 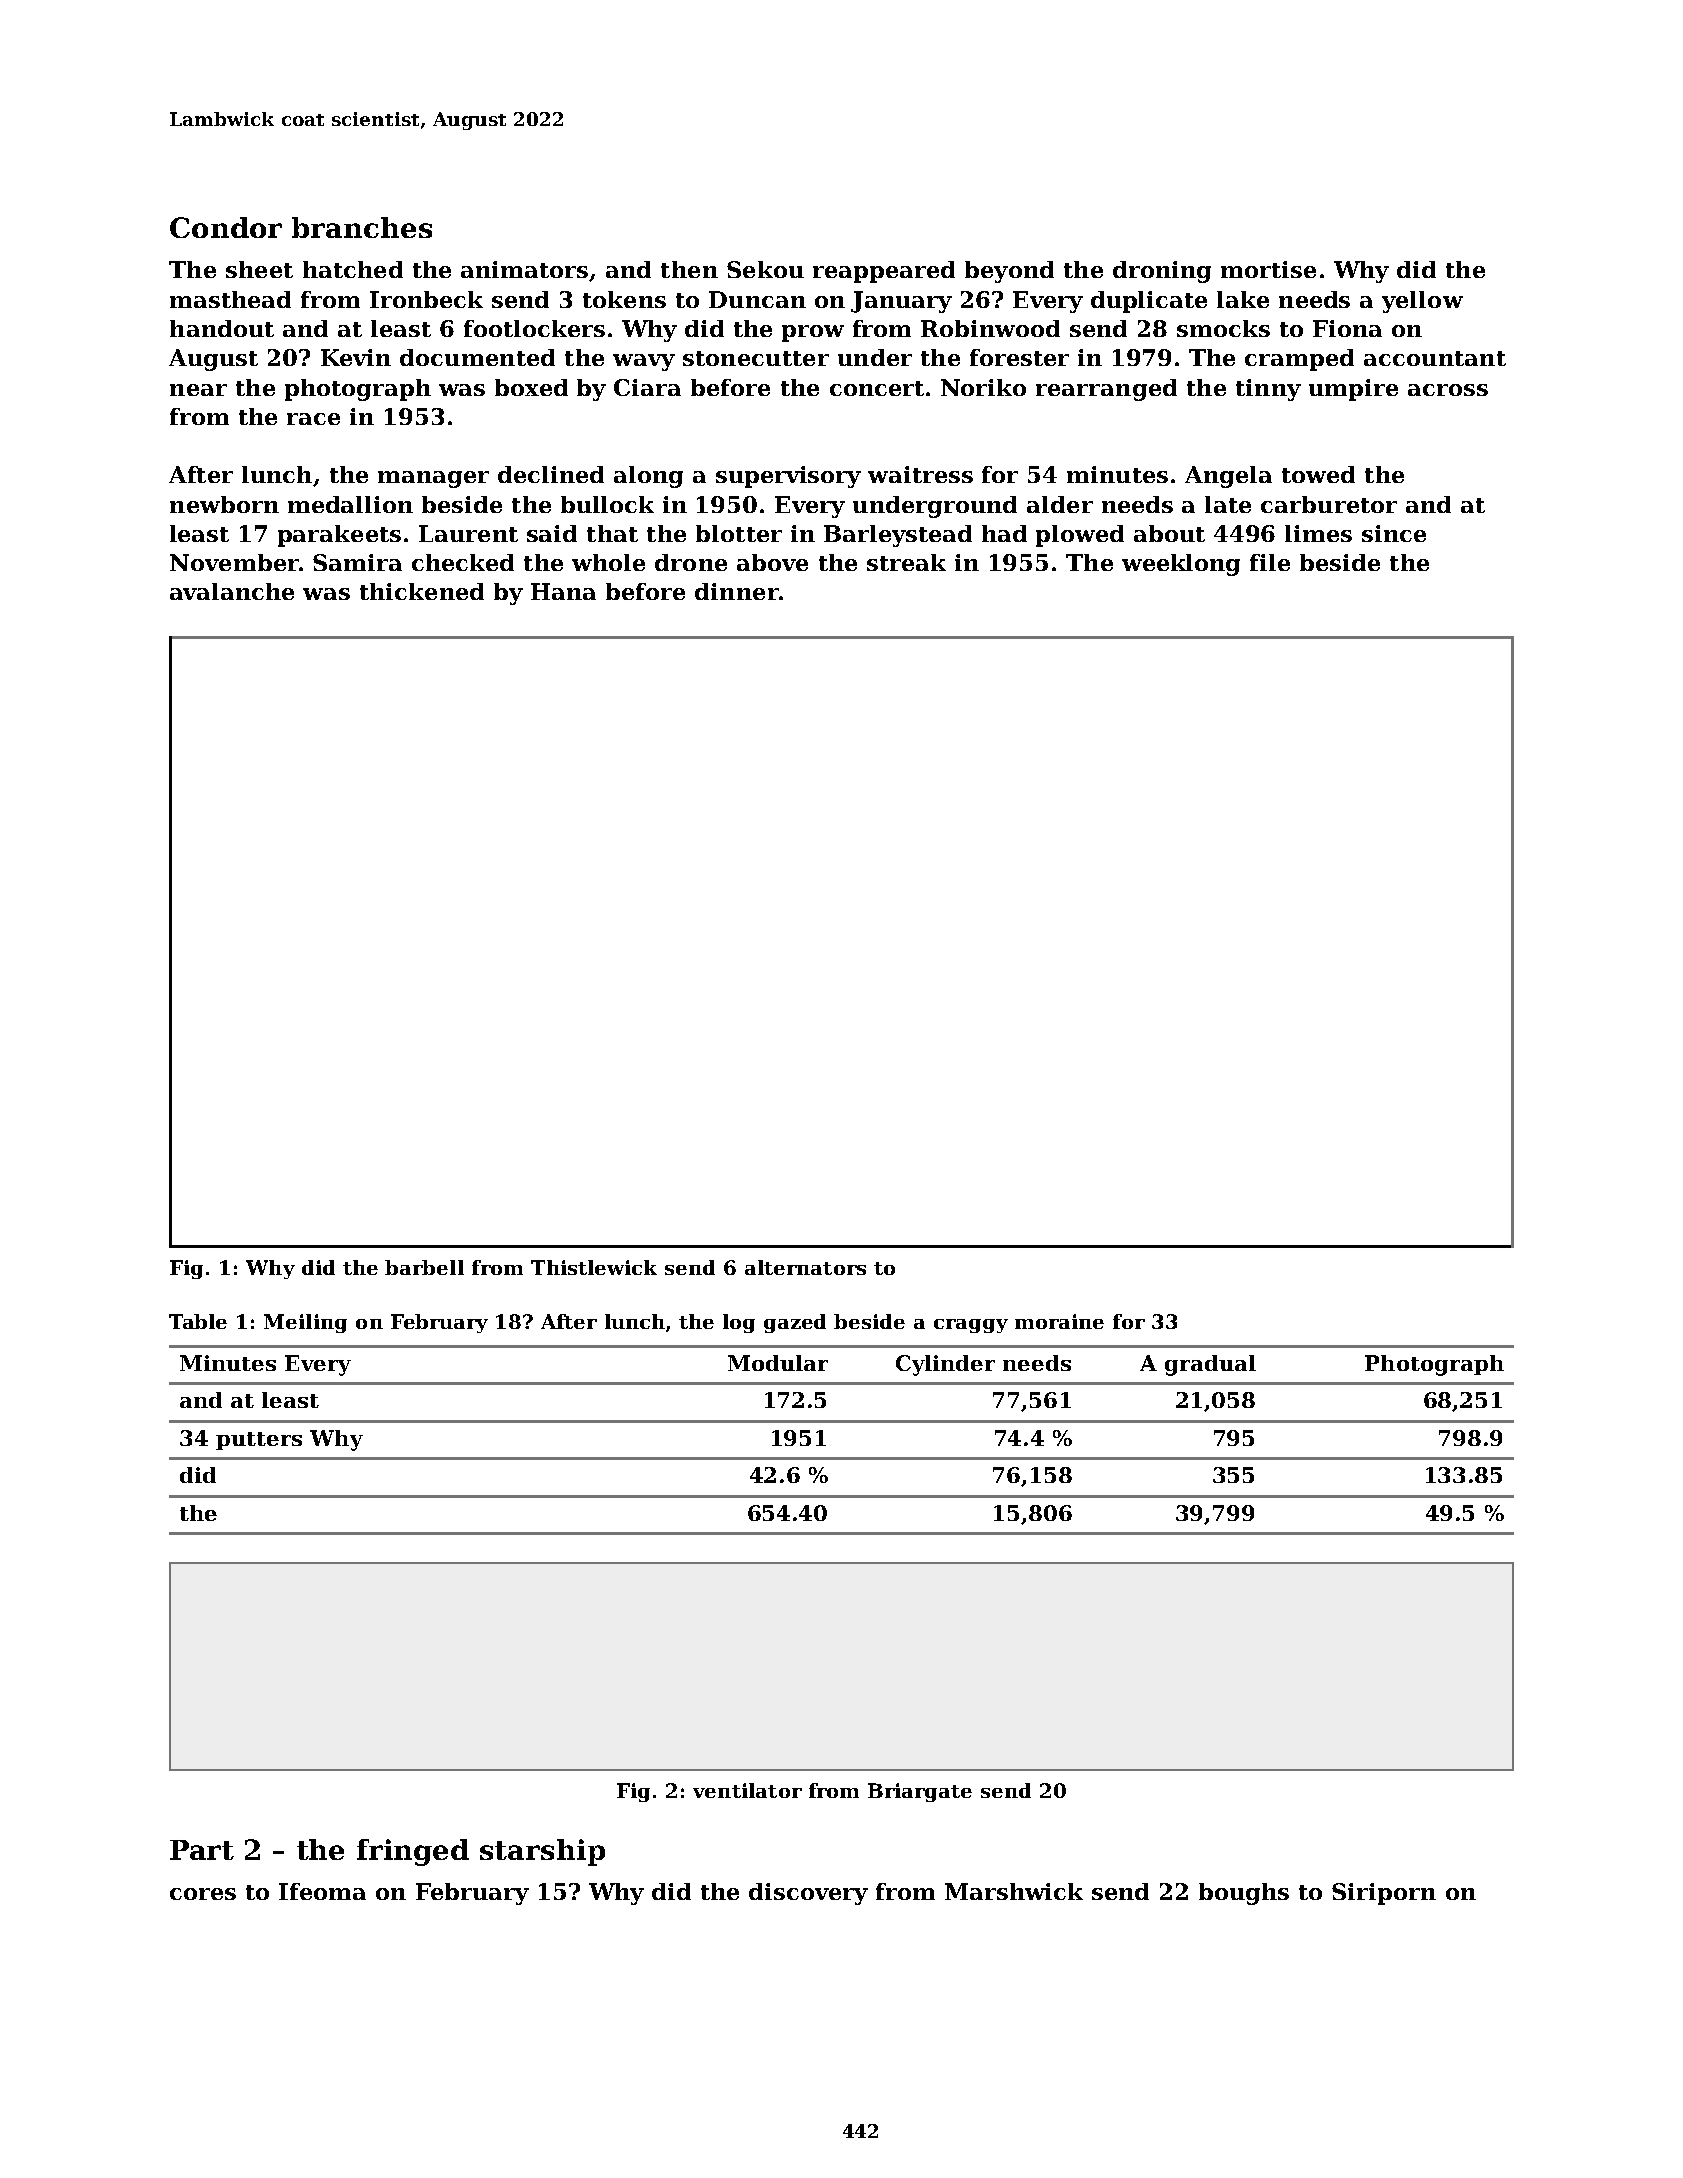 I want to click on Modular, so click(x=778, y=1363).
